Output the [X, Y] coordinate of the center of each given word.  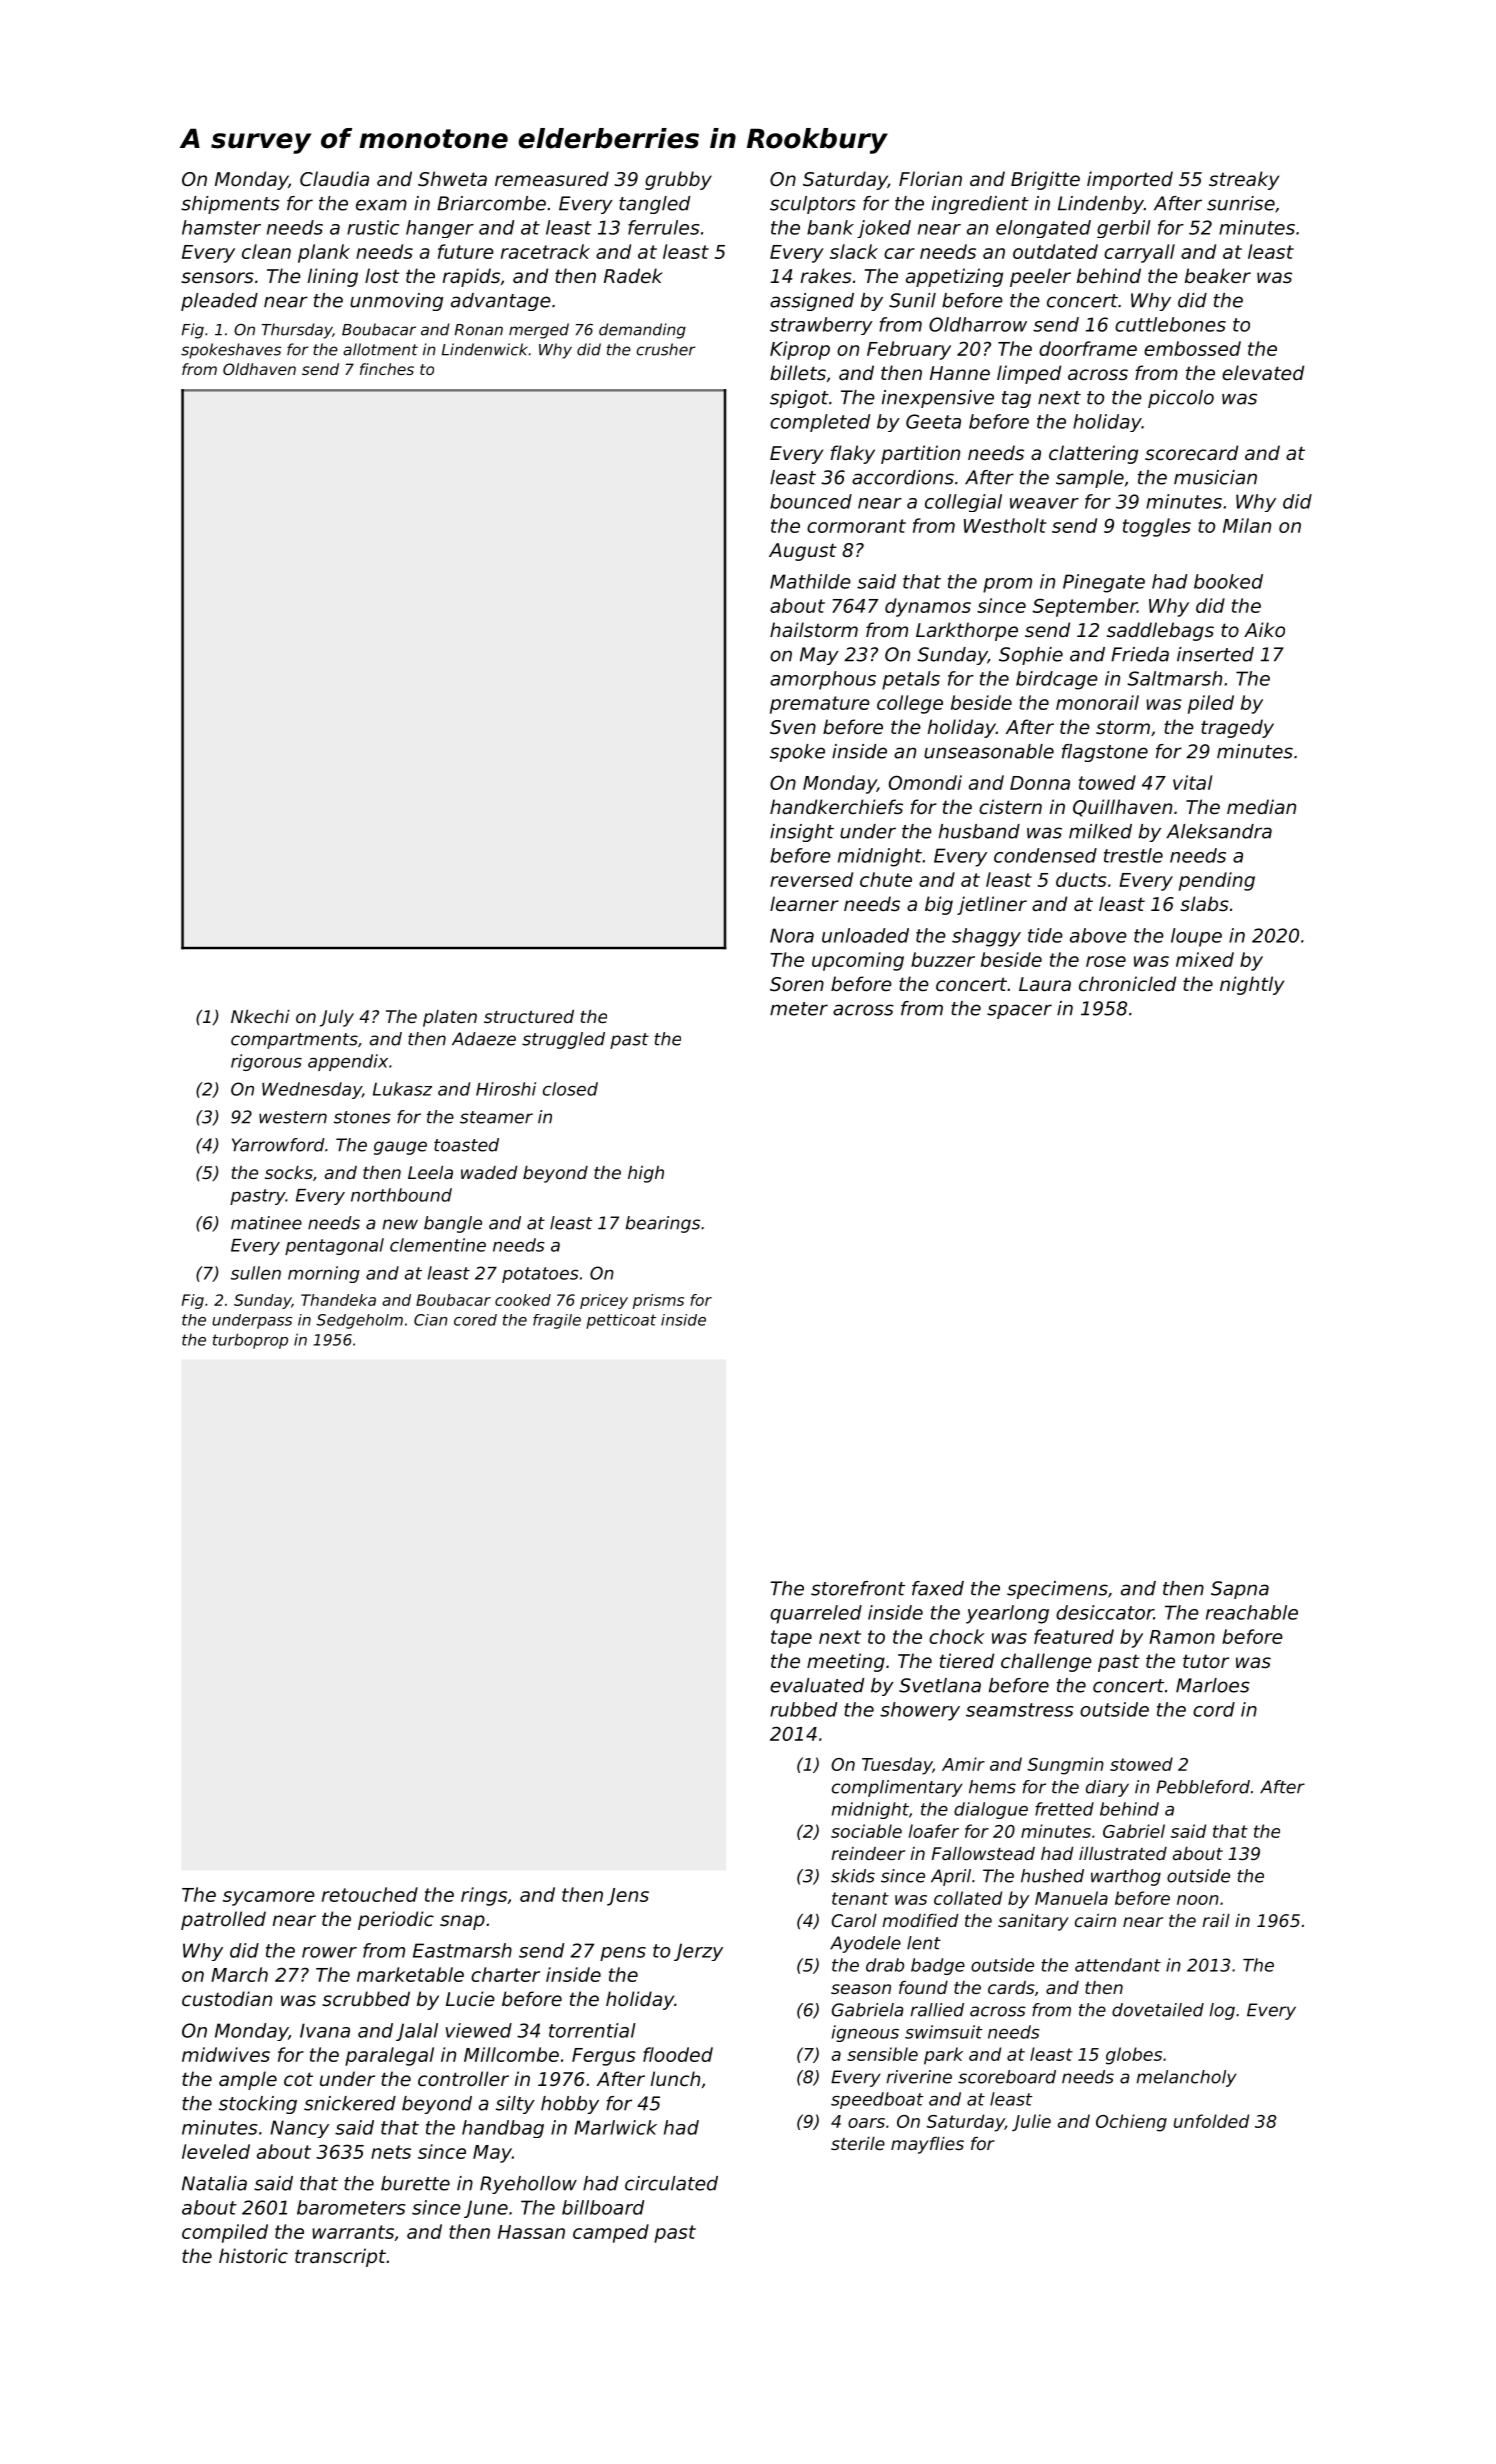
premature [820, 705]
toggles [1157, 527]
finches [387, 369]
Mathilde [810, 581]
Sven [793, 727]
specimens [1057, 1590]
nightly [1252, 985]
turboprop [250, 1341]
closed [570, 1089]
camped [611, 2233]
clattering [1093, 454]
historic [253, 2255]
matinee [266, 1223]
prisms [658, 1301]
